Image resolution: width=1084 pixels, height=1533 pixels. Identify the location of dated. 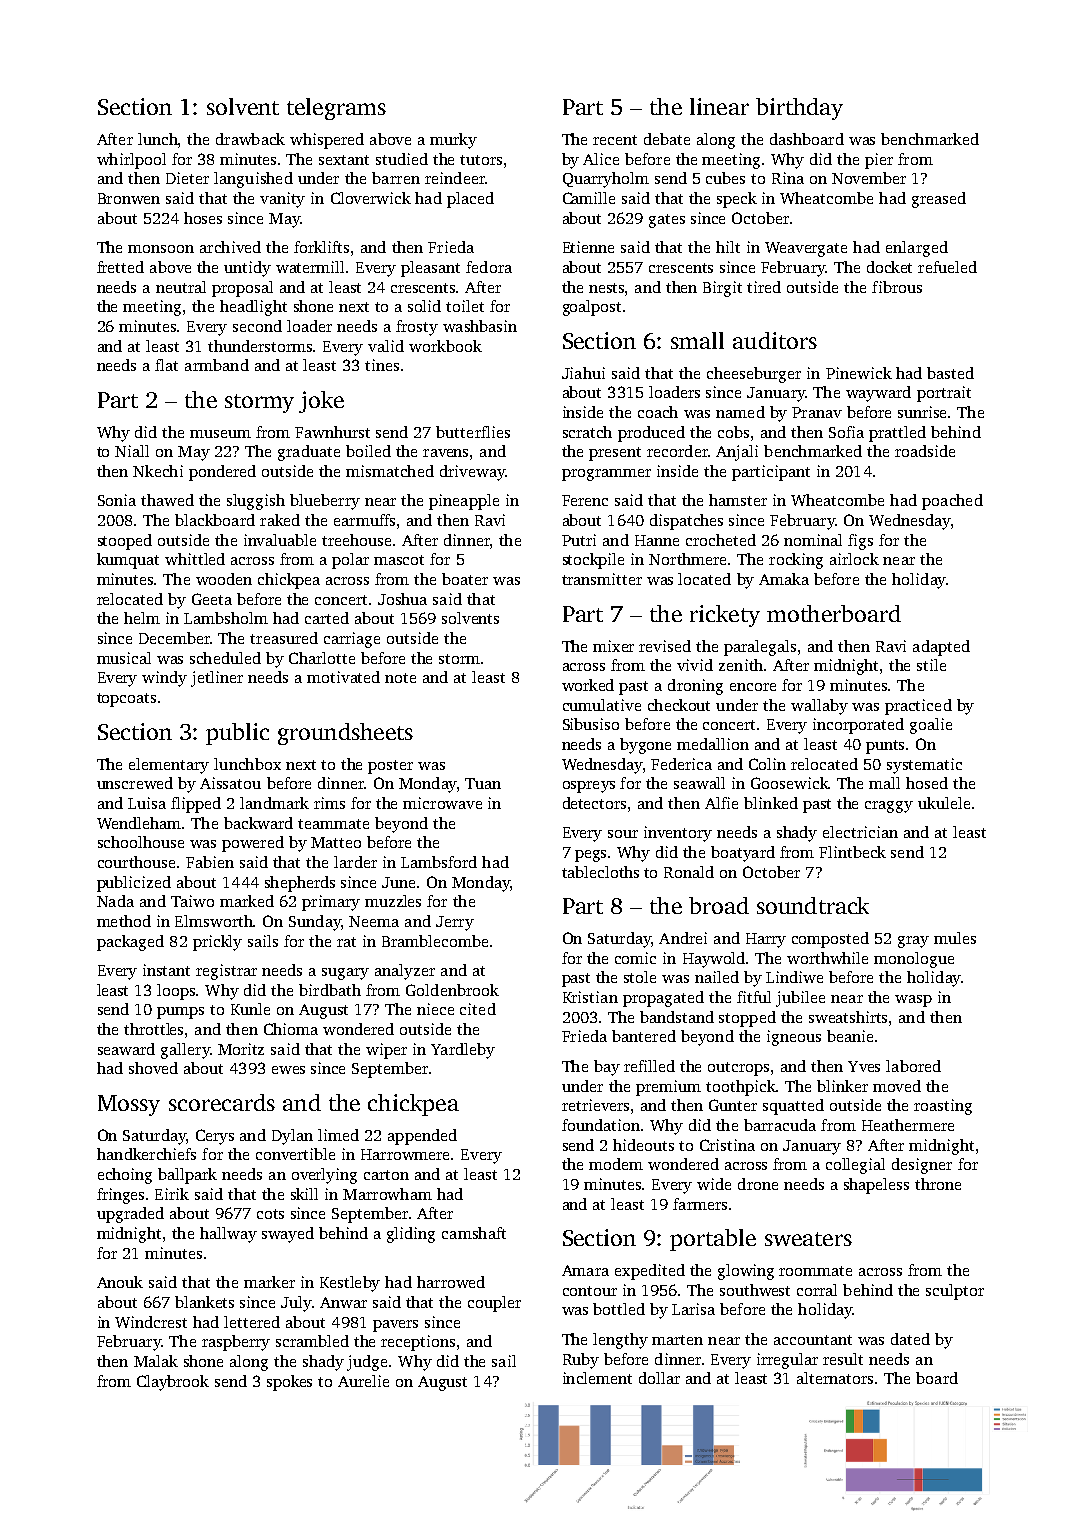
(910, 1339).
